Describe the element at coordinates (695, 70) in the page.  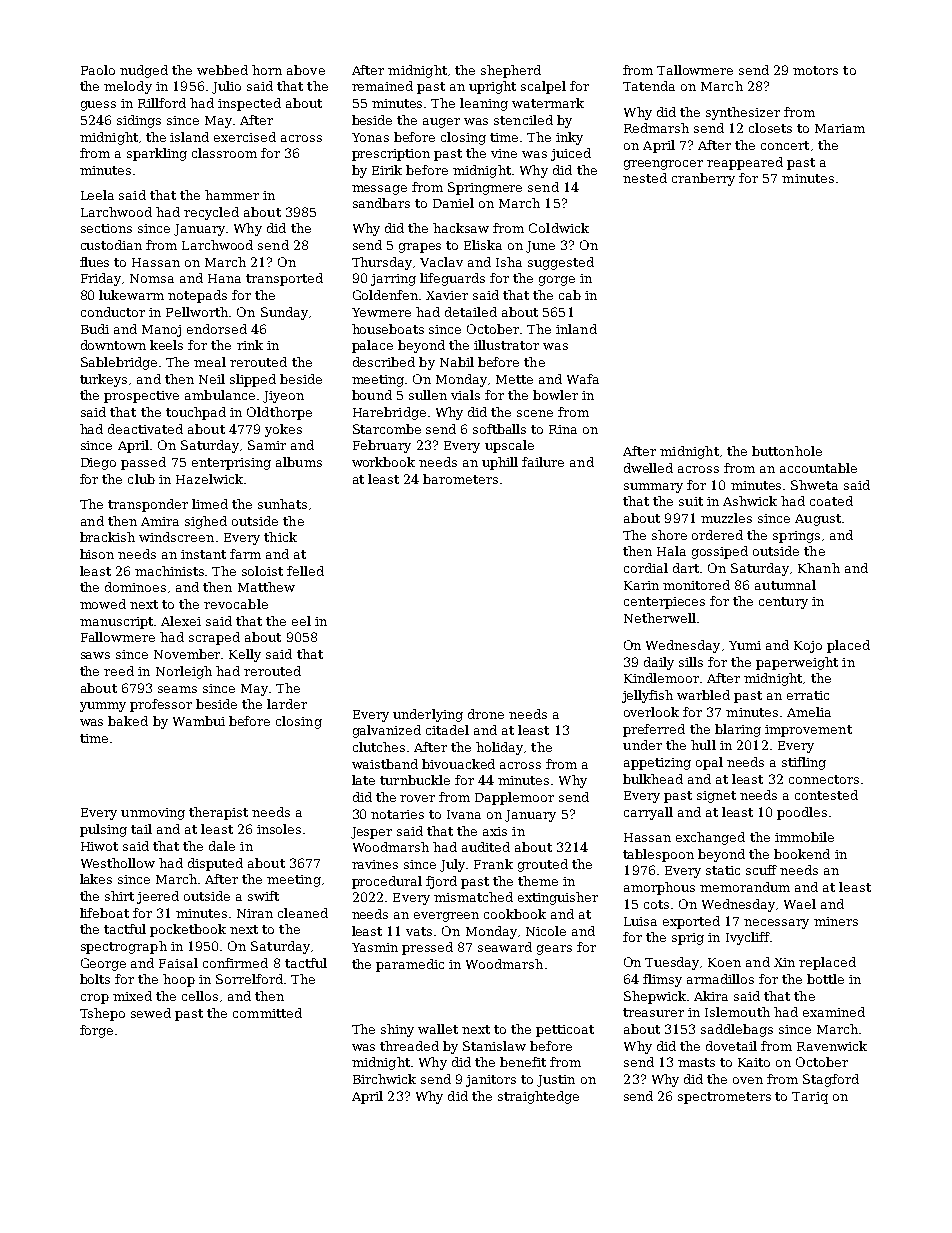
I see `Tallowmere` at that location.
